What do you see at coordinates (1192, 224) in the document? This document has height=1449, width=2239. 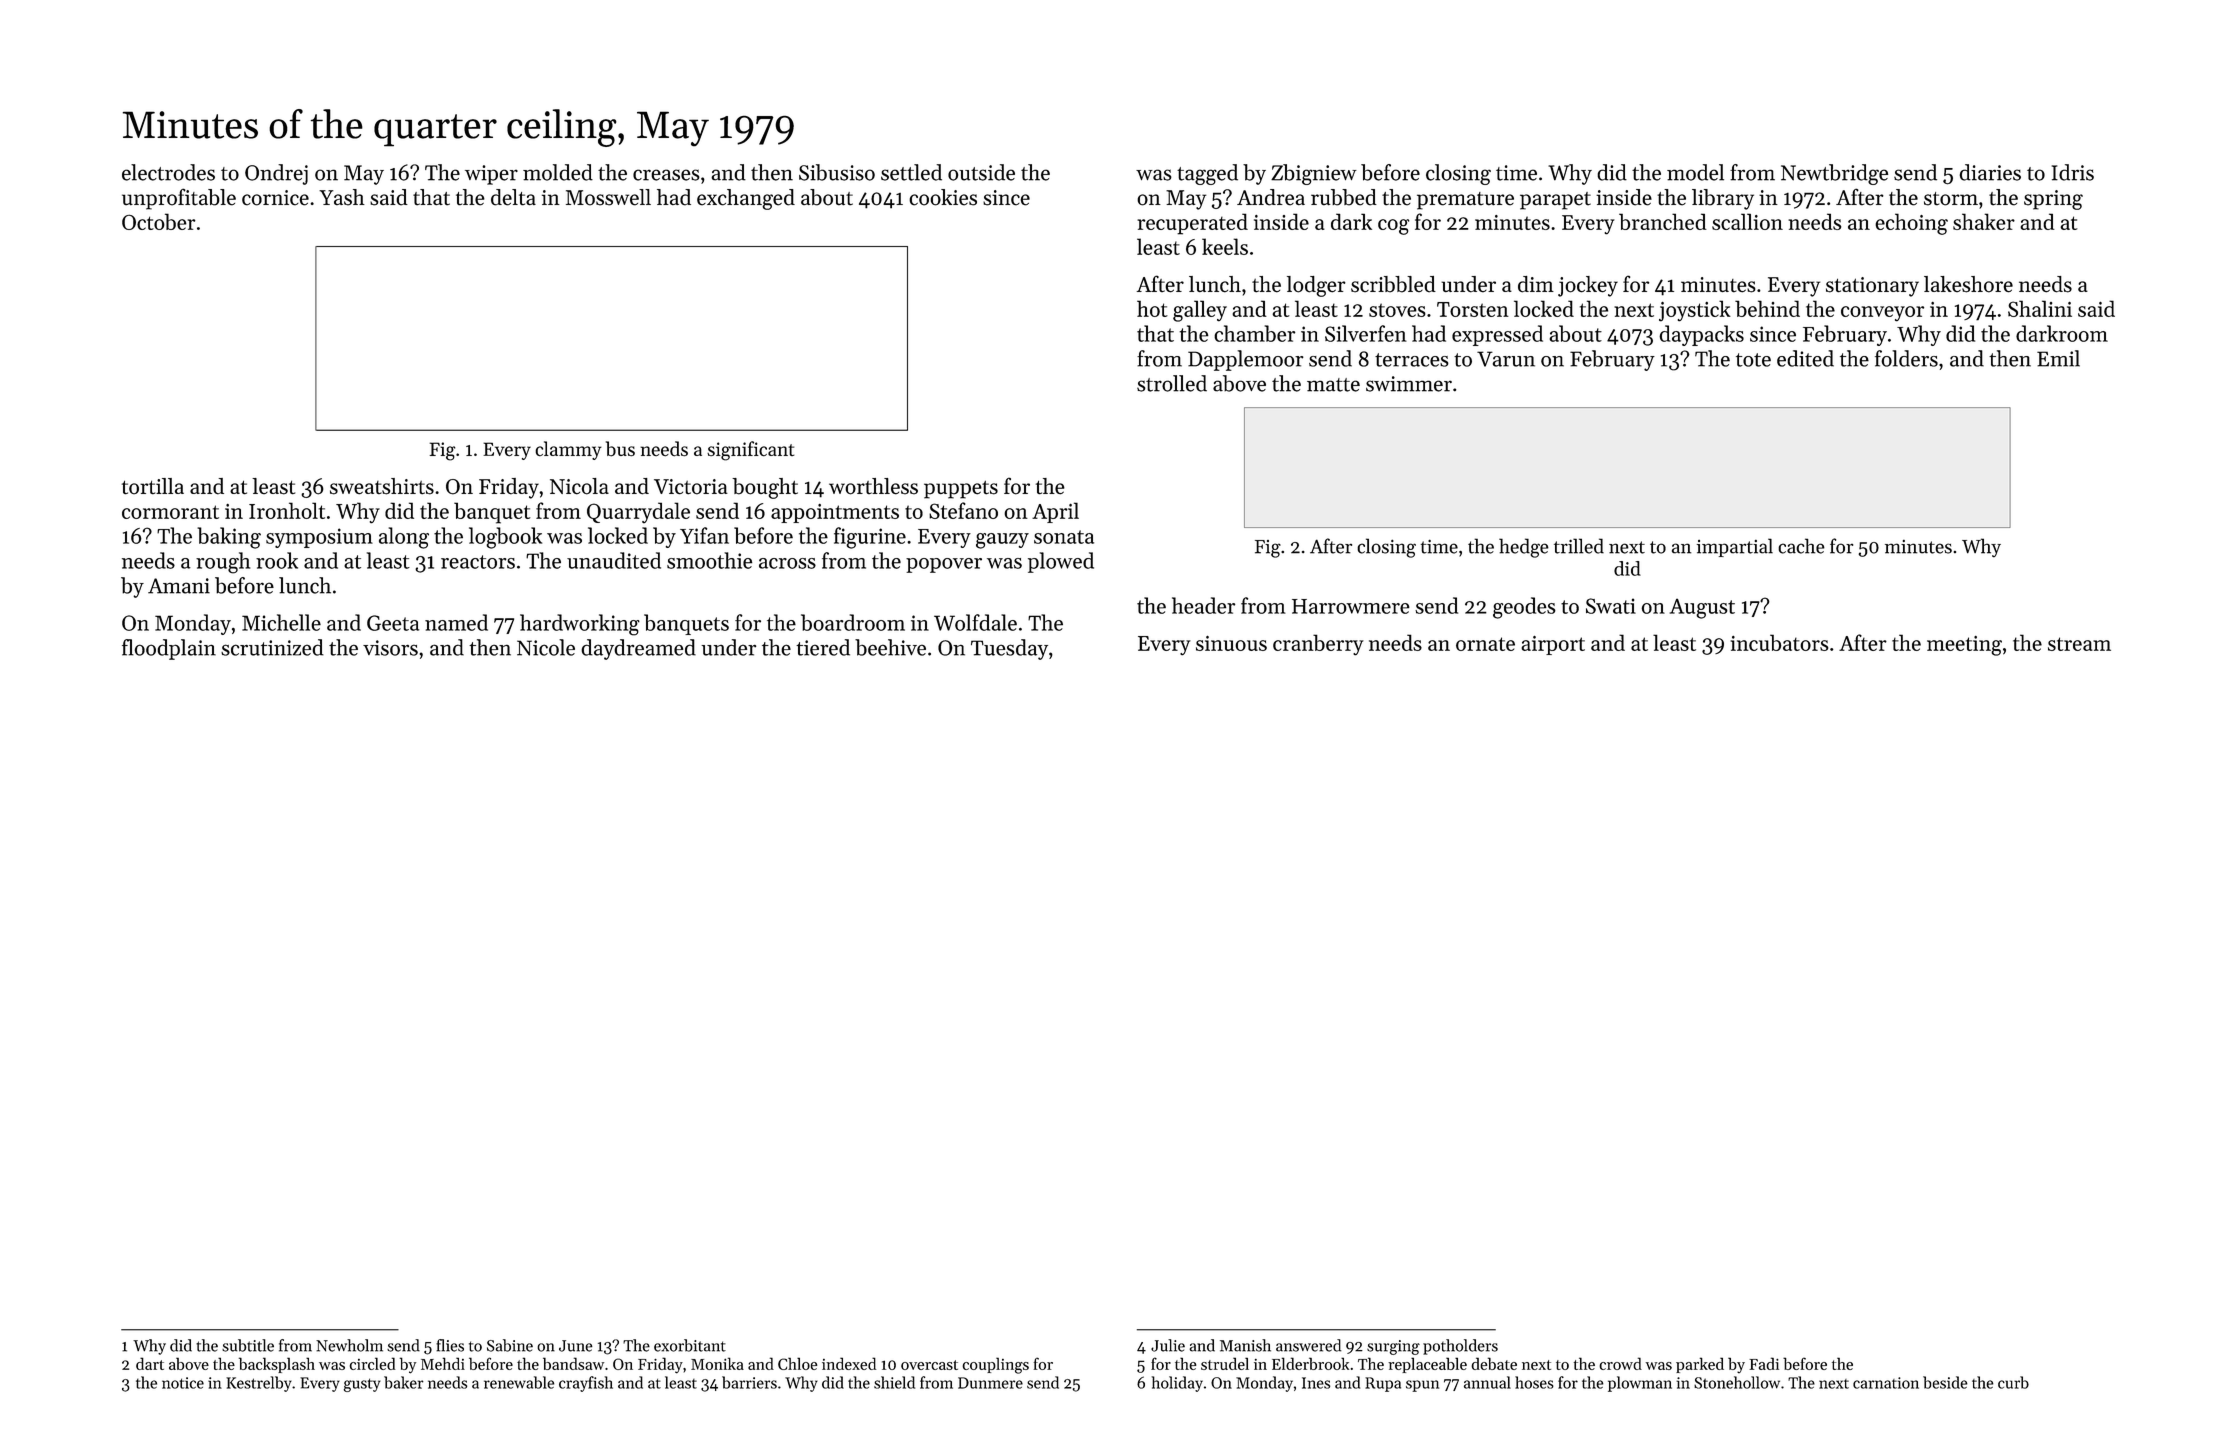 I see `recuperated` at bounding box center [1192, 224].
